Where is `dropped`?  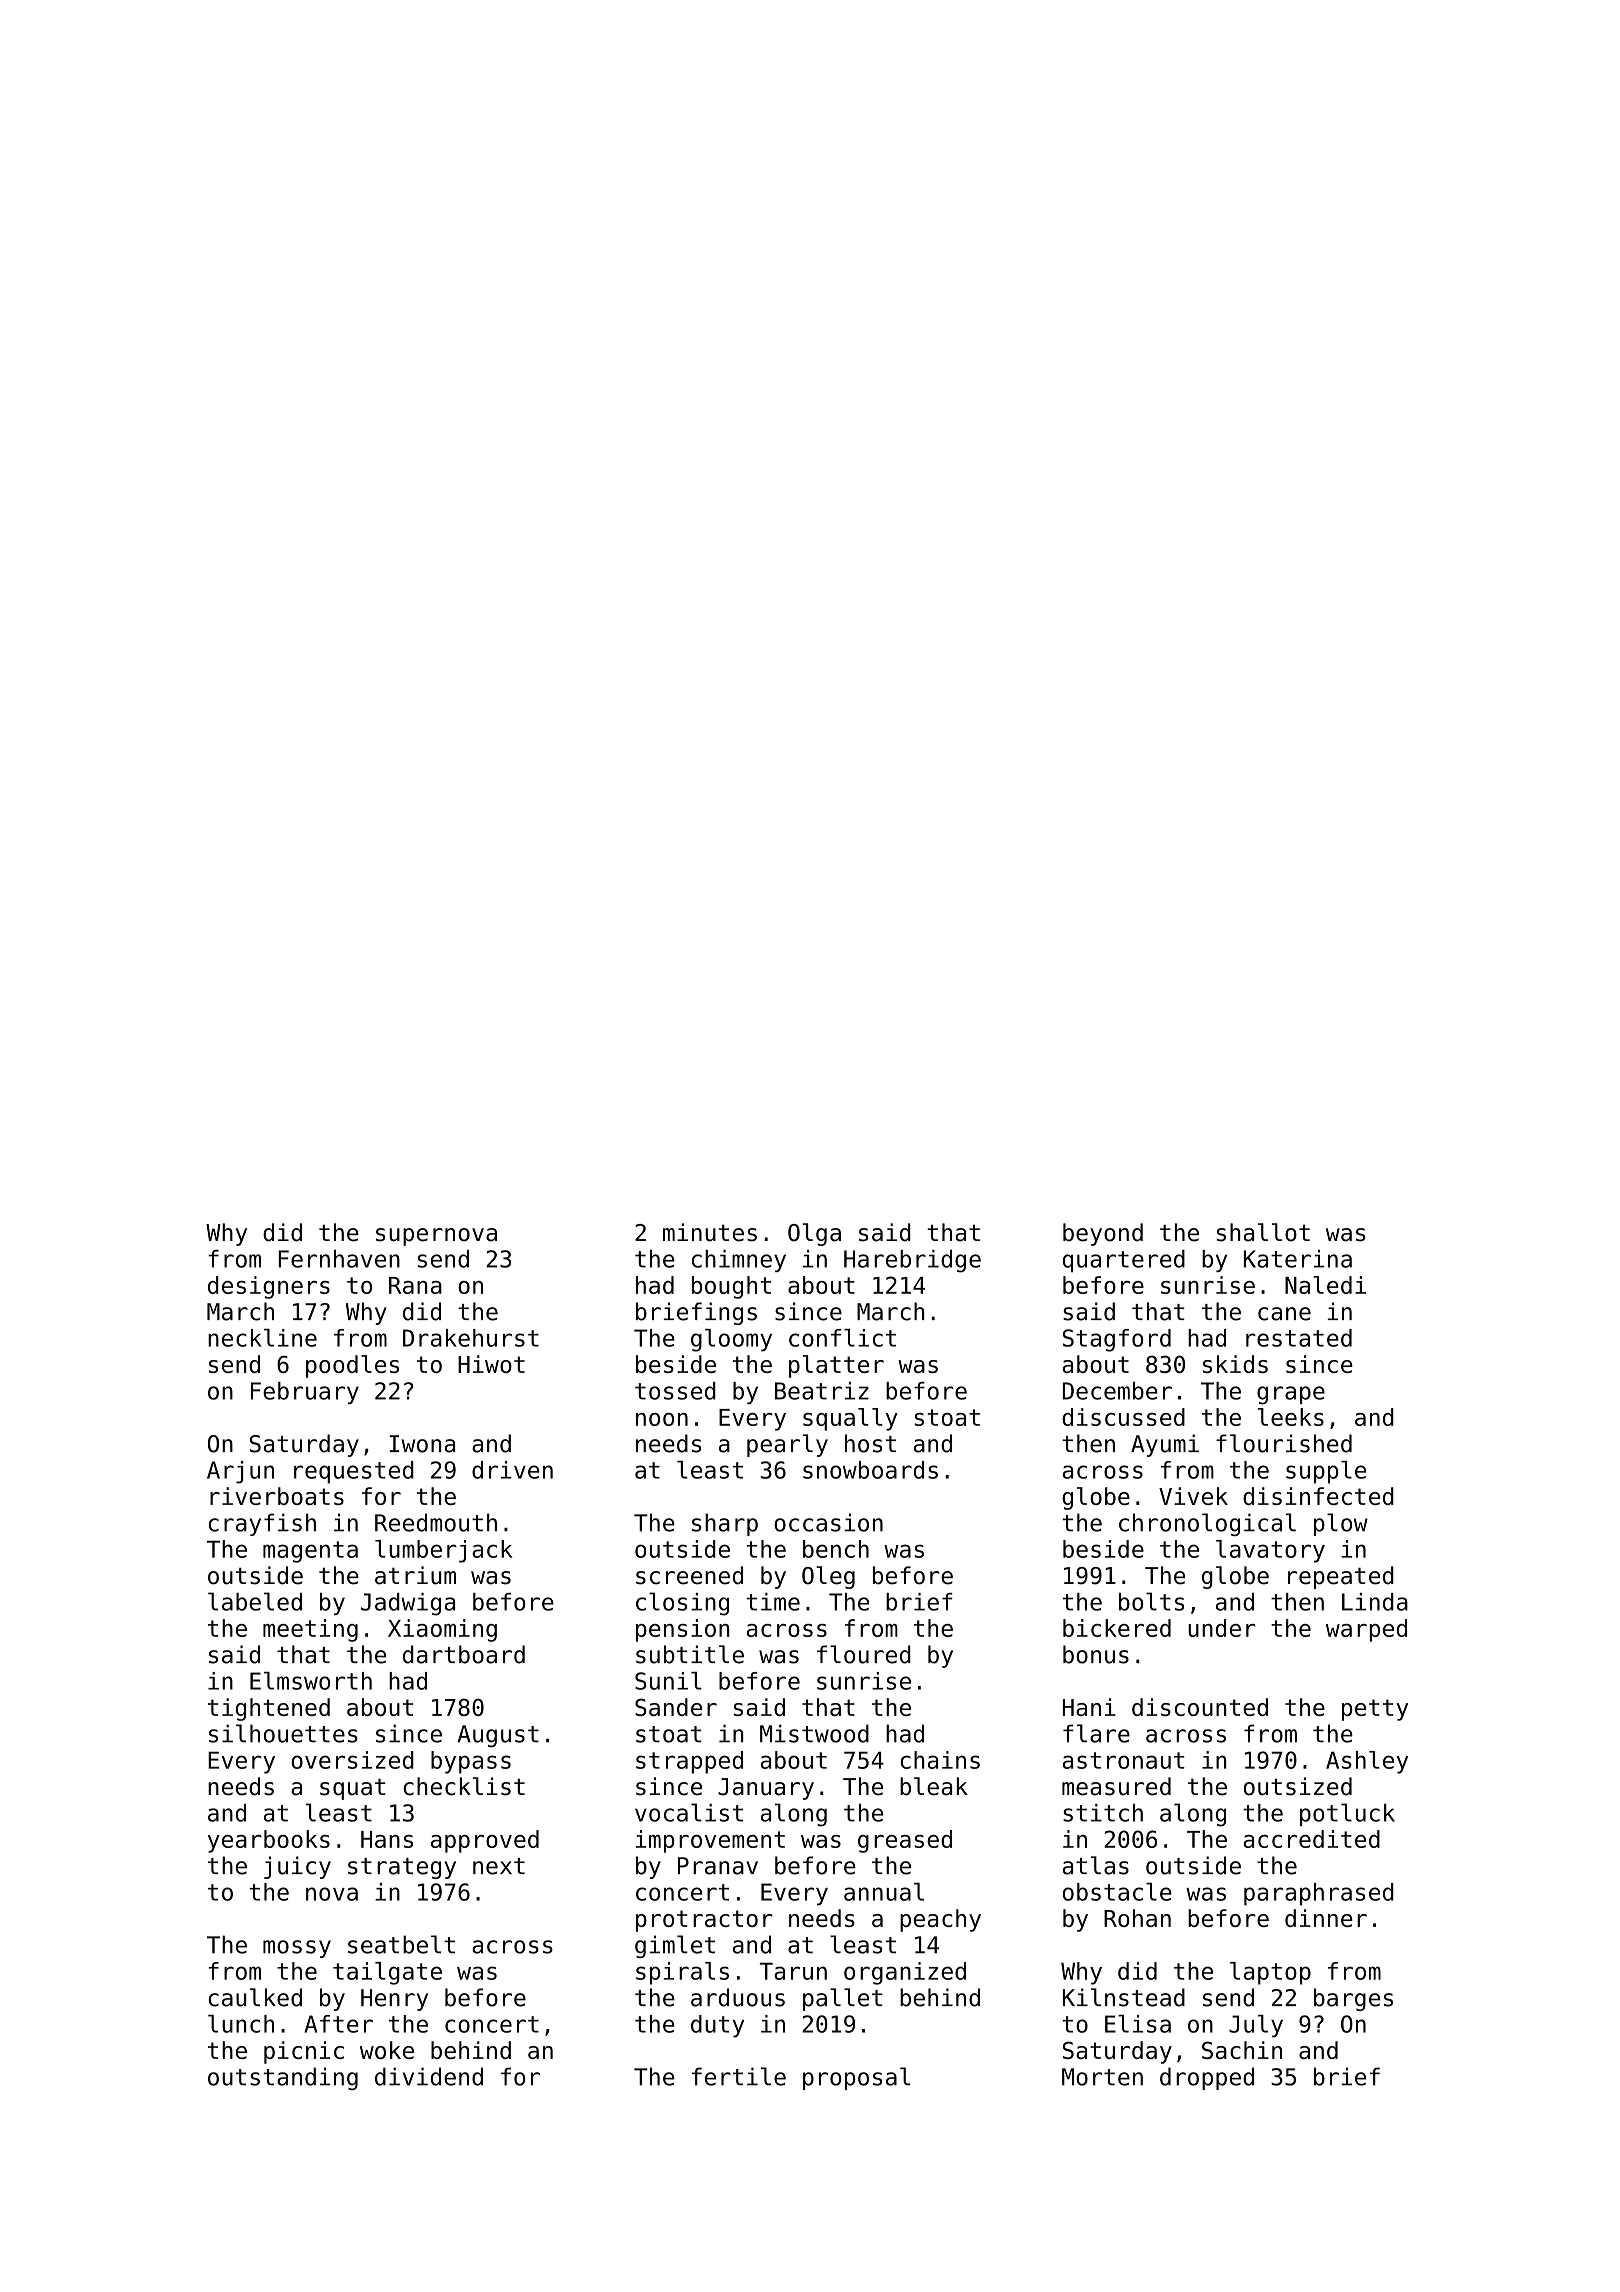 dropped is located at coordinates (1207, 2078).
